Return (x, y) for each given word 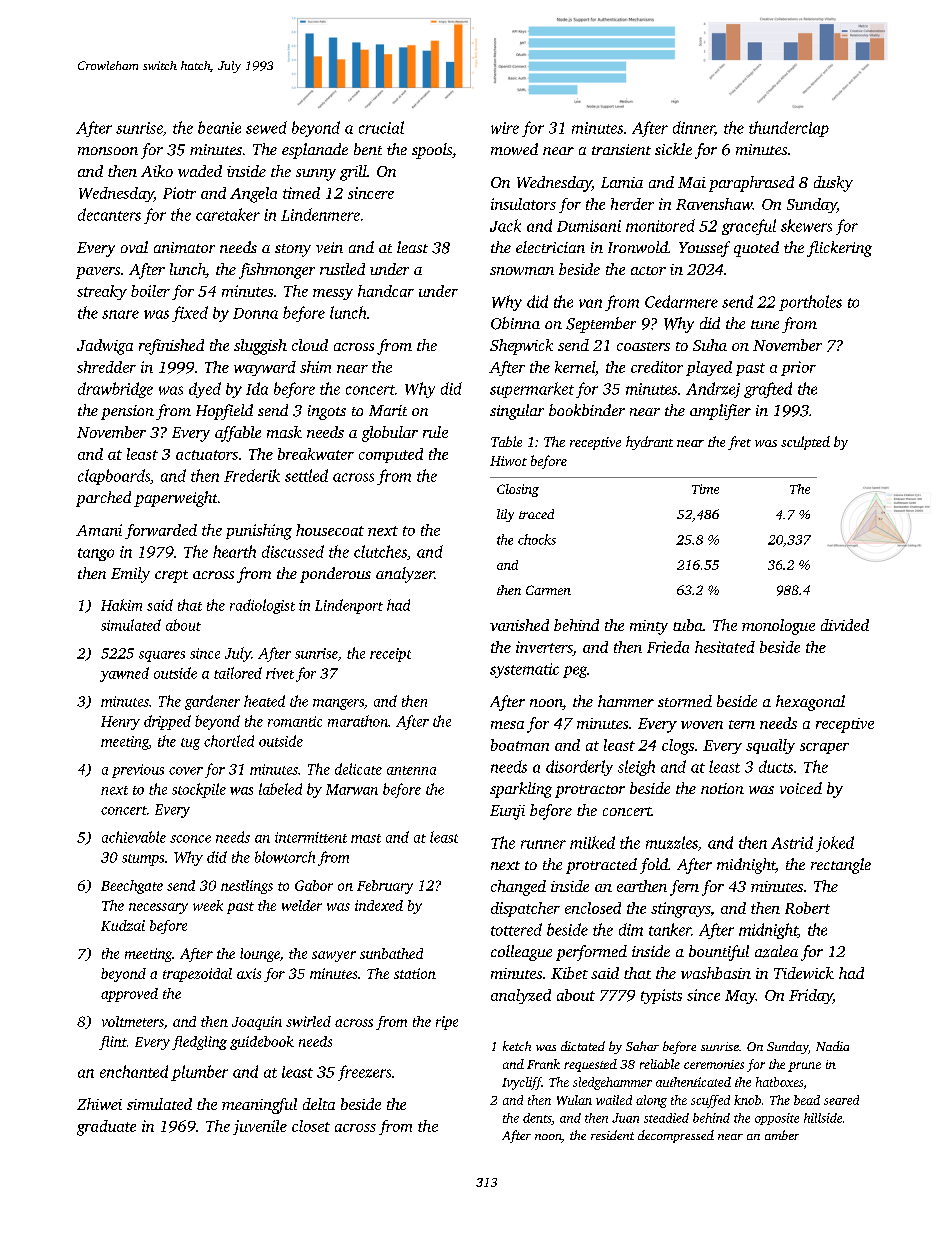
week (208, 905)
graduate (106, 1128)
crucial (381, 127)
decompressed (676, 1136)
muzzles (672, 842)
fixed (190, 314)
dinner (694, 128)
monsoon (108, 151)
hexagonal (810, 703)
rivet (280, 673)
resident (612, 1135)
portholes (810, 303)
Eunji (507, 812)
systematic (524, 670)
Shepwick (521, 347)
